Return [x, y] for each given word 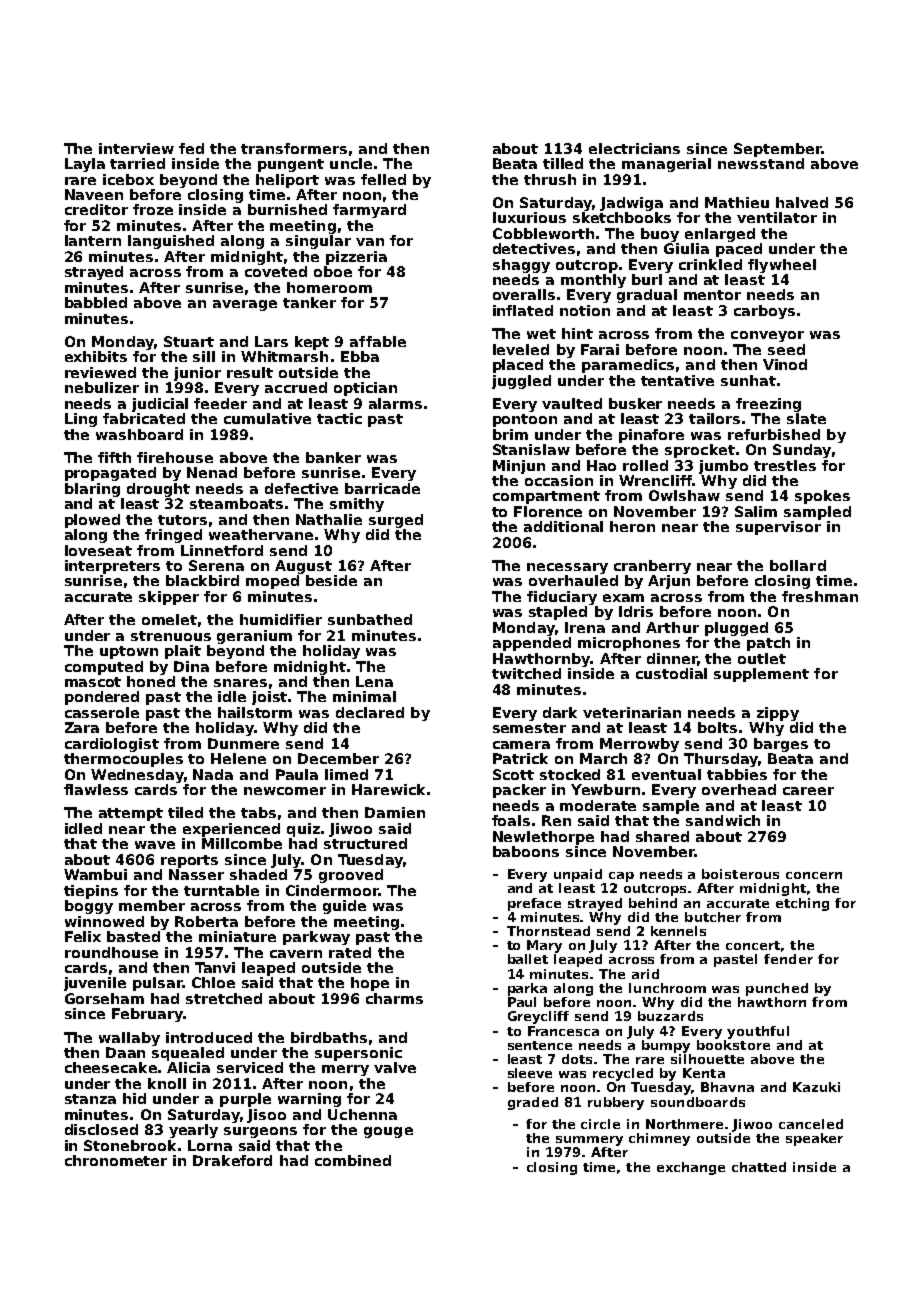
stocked [570, 774]
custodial [671, 673]
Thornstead [548, 931]
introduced [209, 1037]
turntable [221, 890]
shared [662, 836]
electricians [634, 148]
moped [272, 582]
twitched [526, 673]
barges [781, 745]
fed [191, 148]
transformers [294, 148]
